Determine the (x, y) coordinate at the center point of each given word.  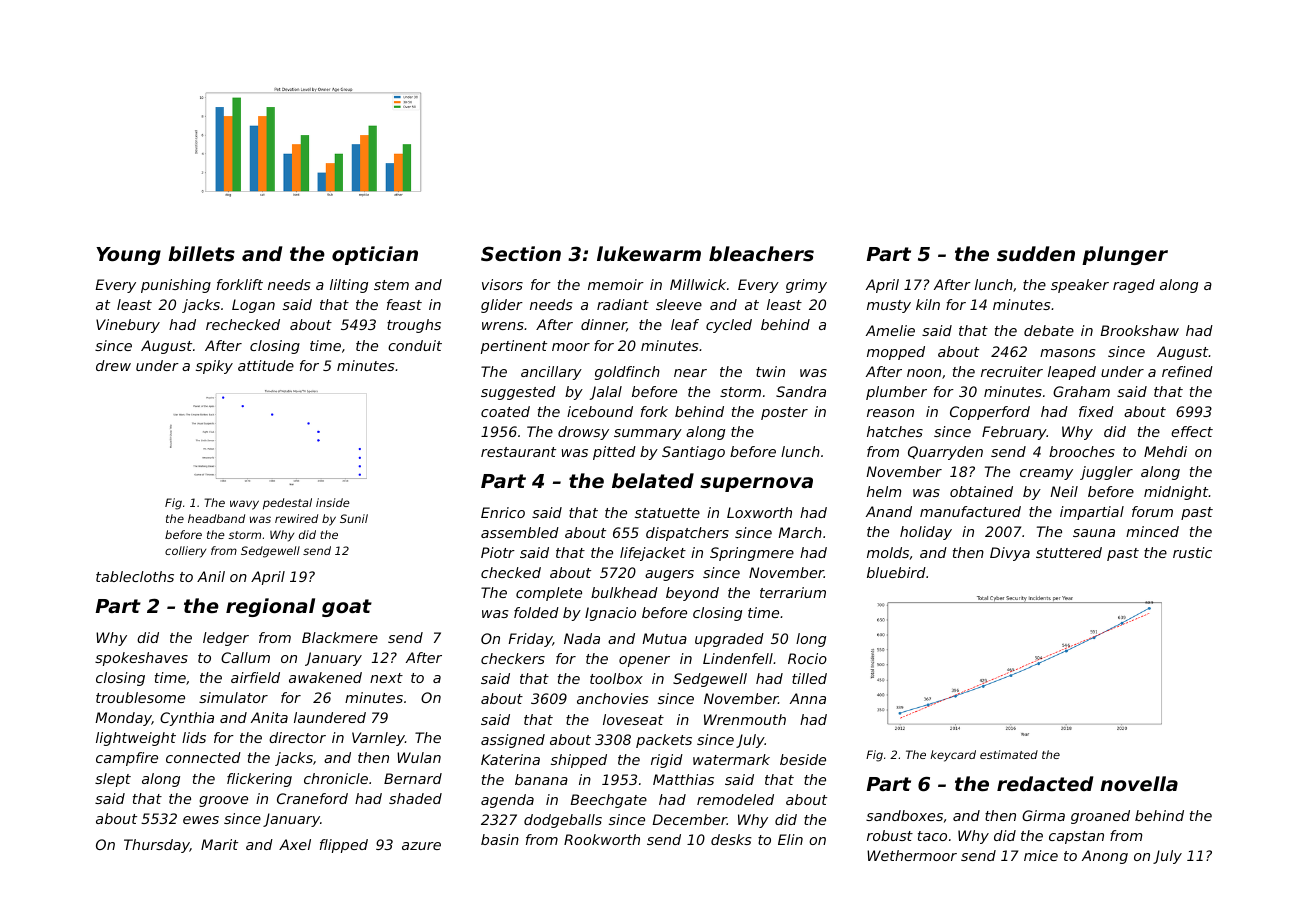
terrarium (793, 592)
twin (770, 371)
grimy (806, 286)
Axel (295, 844)
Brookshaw (1139, 330)
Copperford (990, 413)
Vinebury (128, 326)
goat (347, 608)
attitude (266, 365)
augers (669, 575)
